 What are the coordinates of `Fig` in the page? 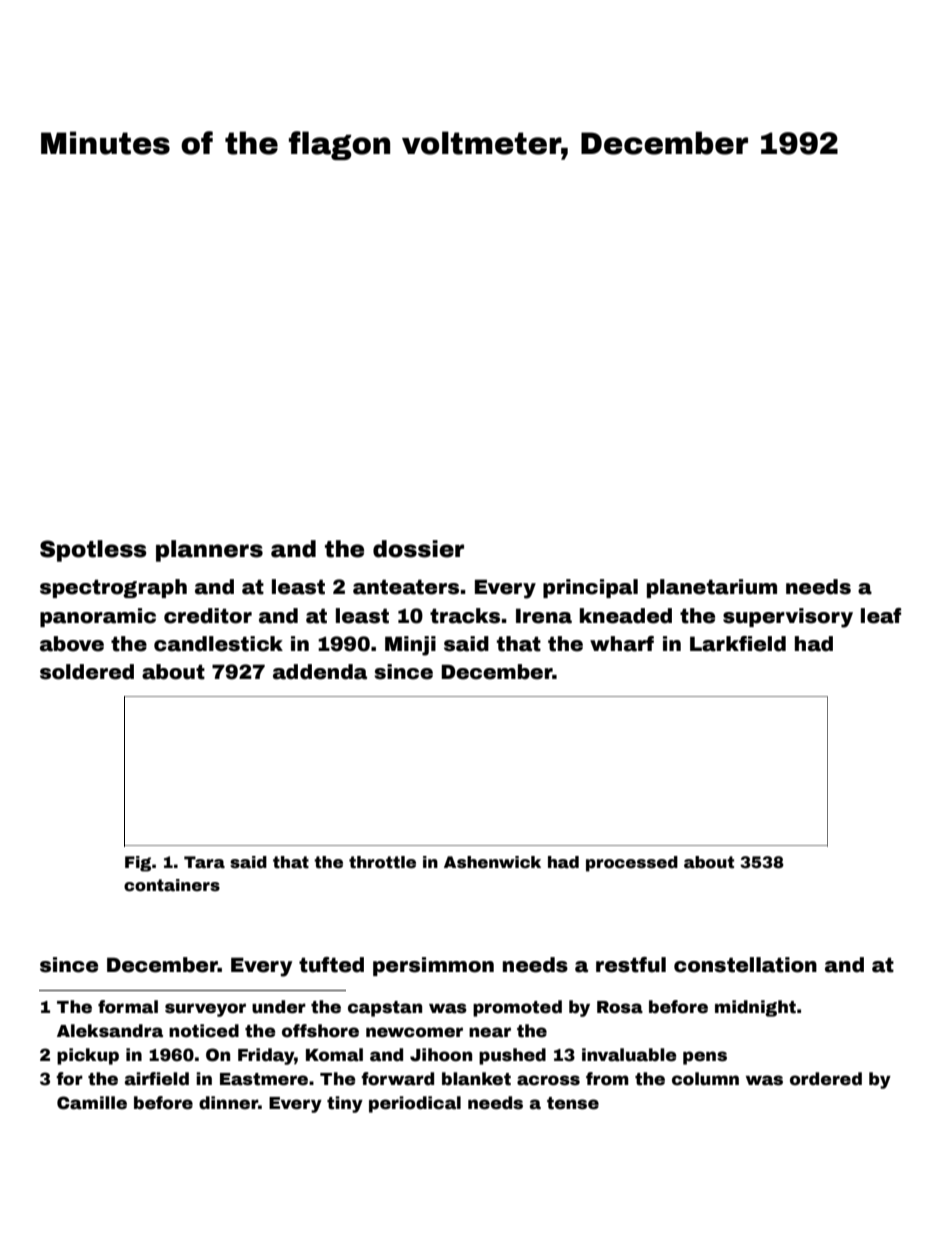 It's located at (138, 864).
